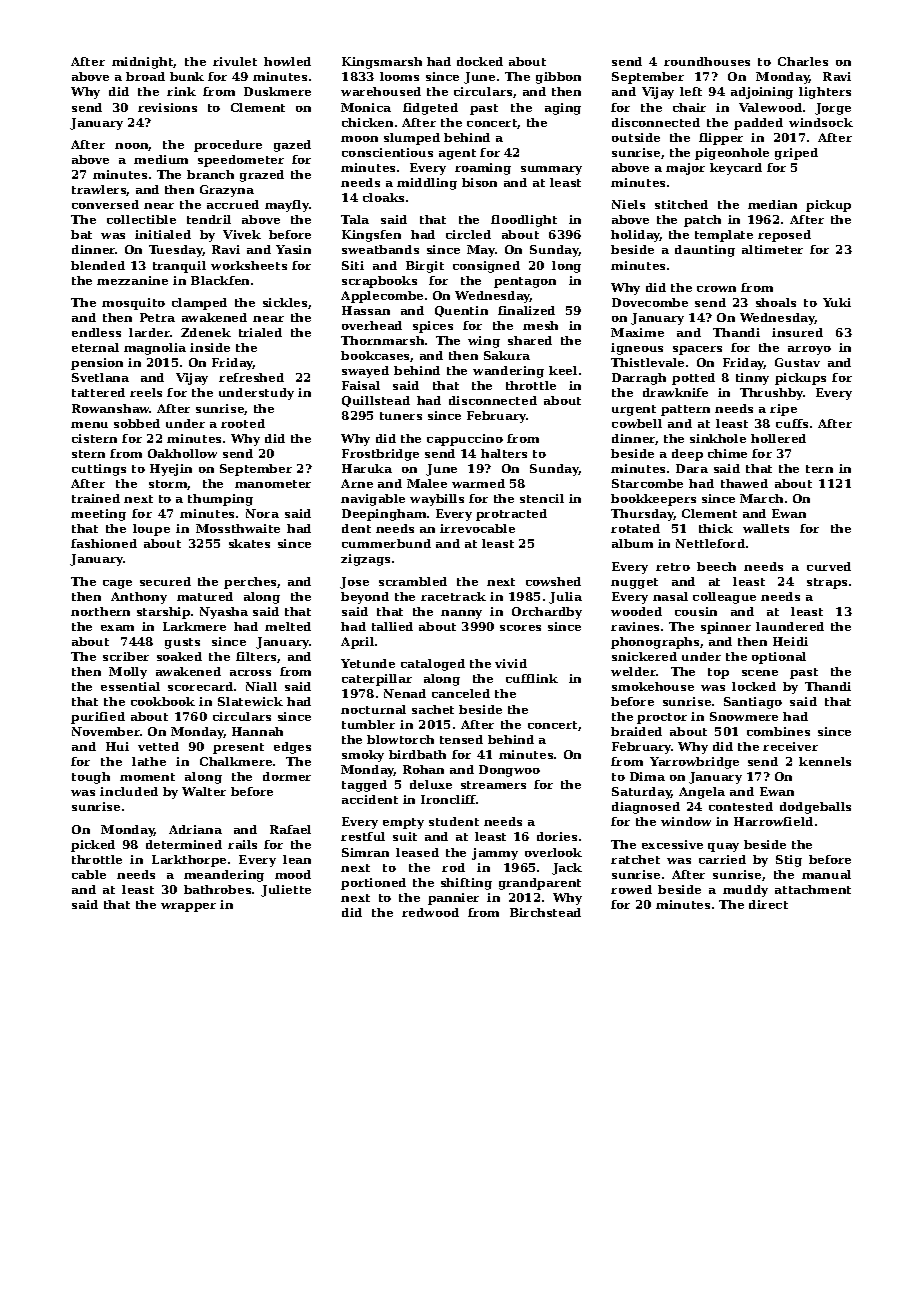 The image size is (924, 1308). Describe the element at coordinates (508, 372) in the screenshot. I see `wandering` at that location.
